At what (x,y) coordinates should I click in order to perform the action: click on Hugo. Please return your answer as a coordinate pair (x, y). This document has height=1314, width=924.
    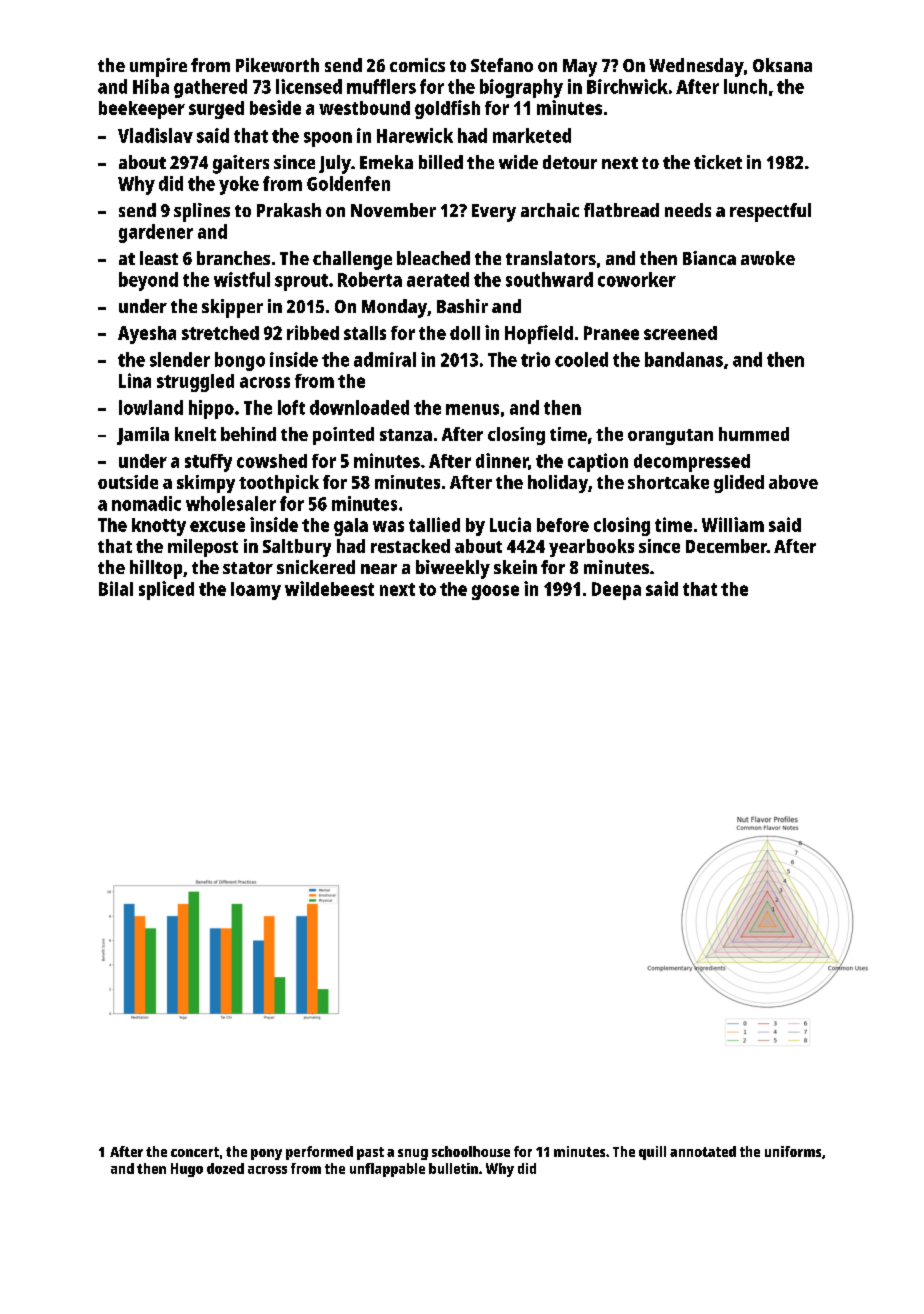
    Looking at the image, I should click on (187, 1170).
